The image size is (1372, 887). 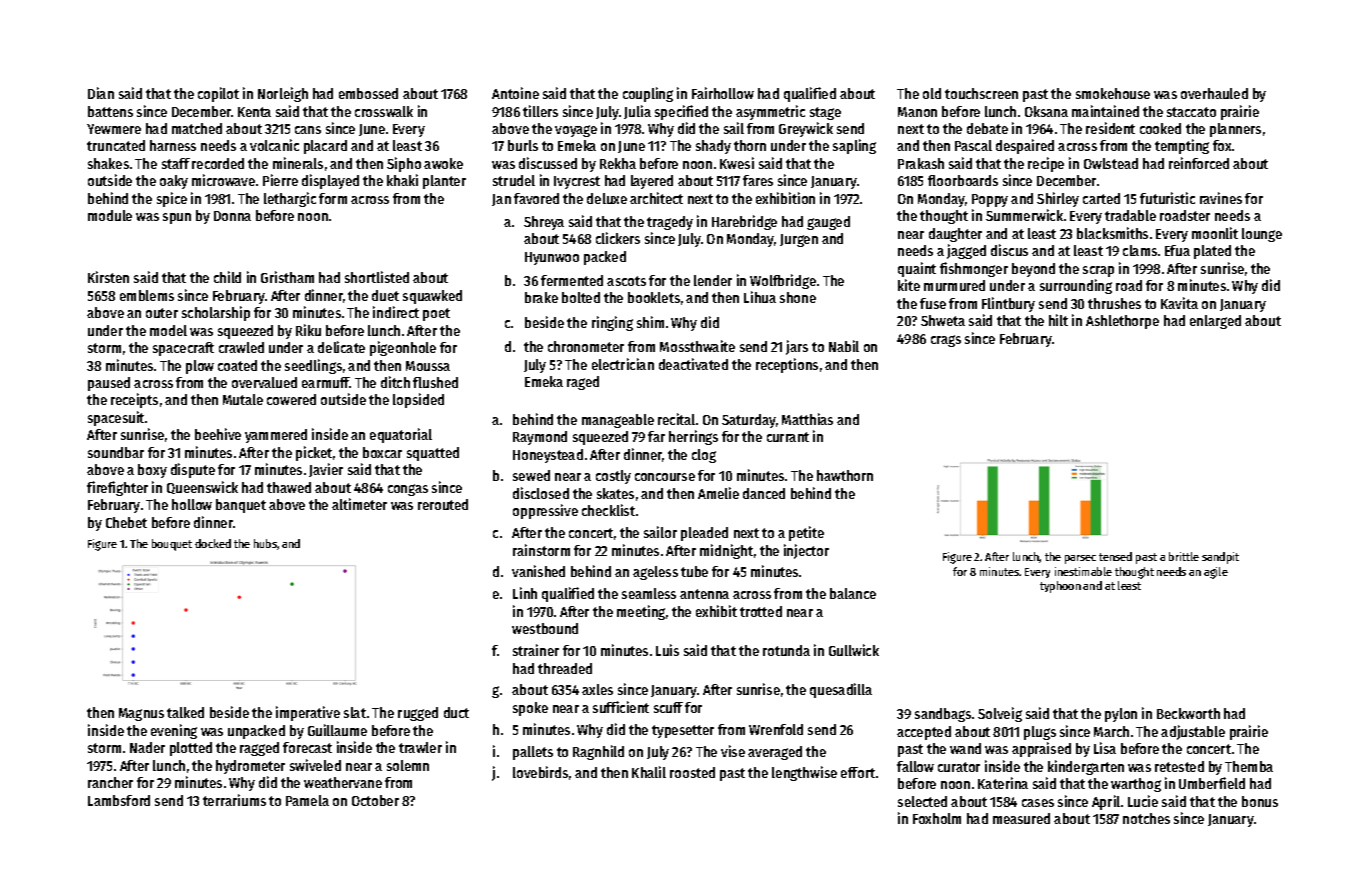 What do you see at coordinates (1136, 785) in the screenshot?
I see `warthog` at bounding box center [1136, 785].
